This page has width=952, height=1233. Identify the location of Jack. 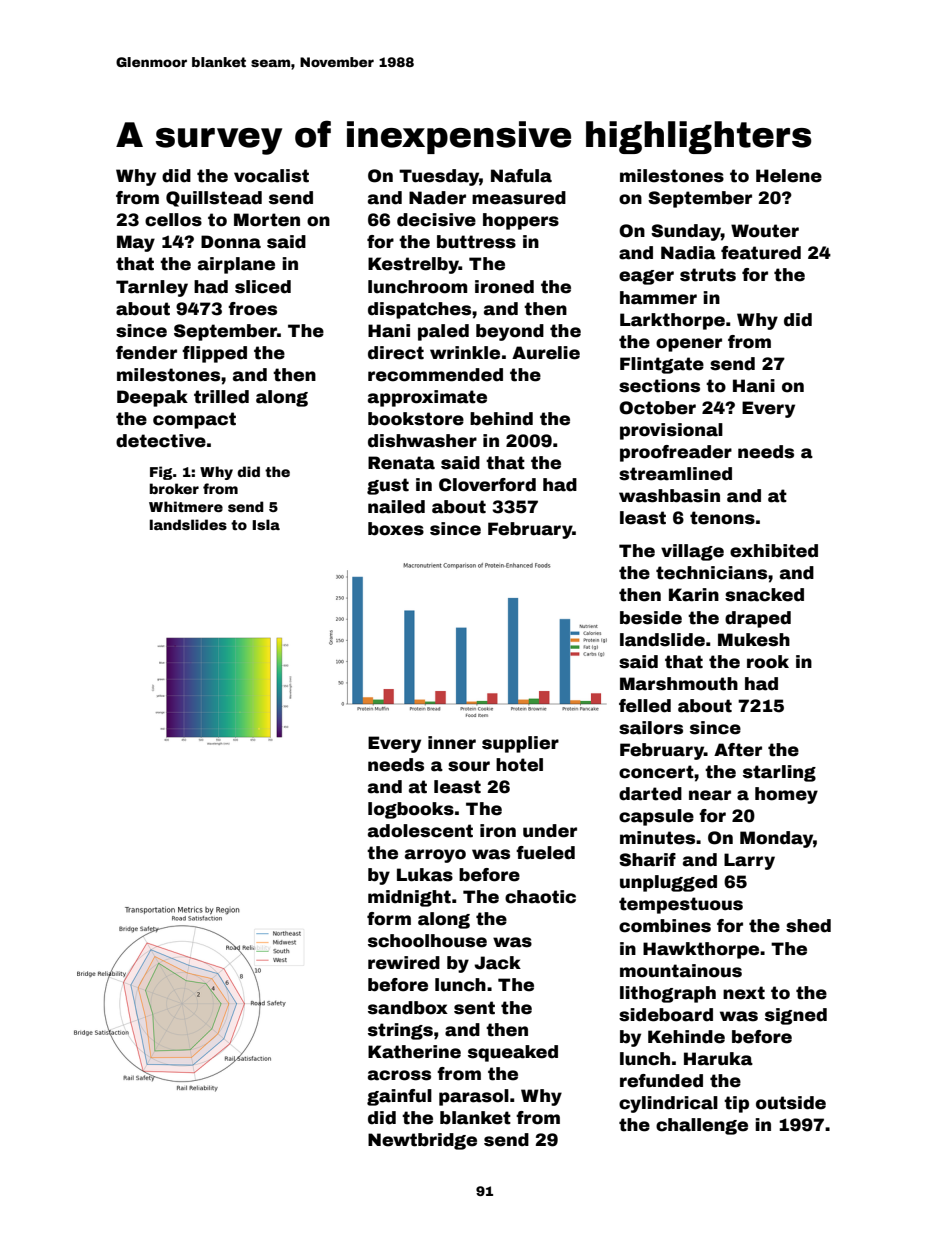
(497, 963).
